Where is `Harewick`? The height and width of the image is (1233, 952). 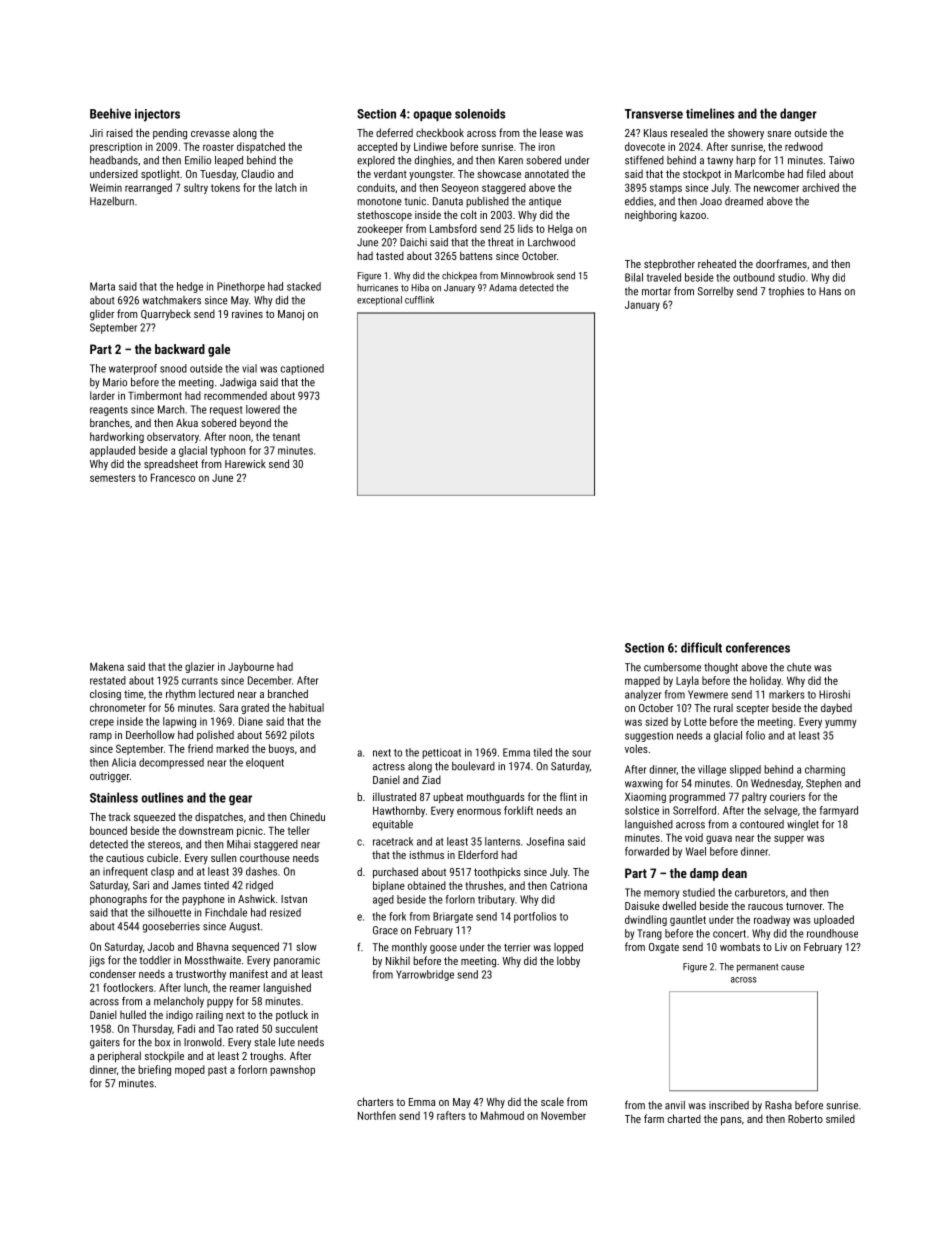
Harewick is located at coordinates (245, 464).
